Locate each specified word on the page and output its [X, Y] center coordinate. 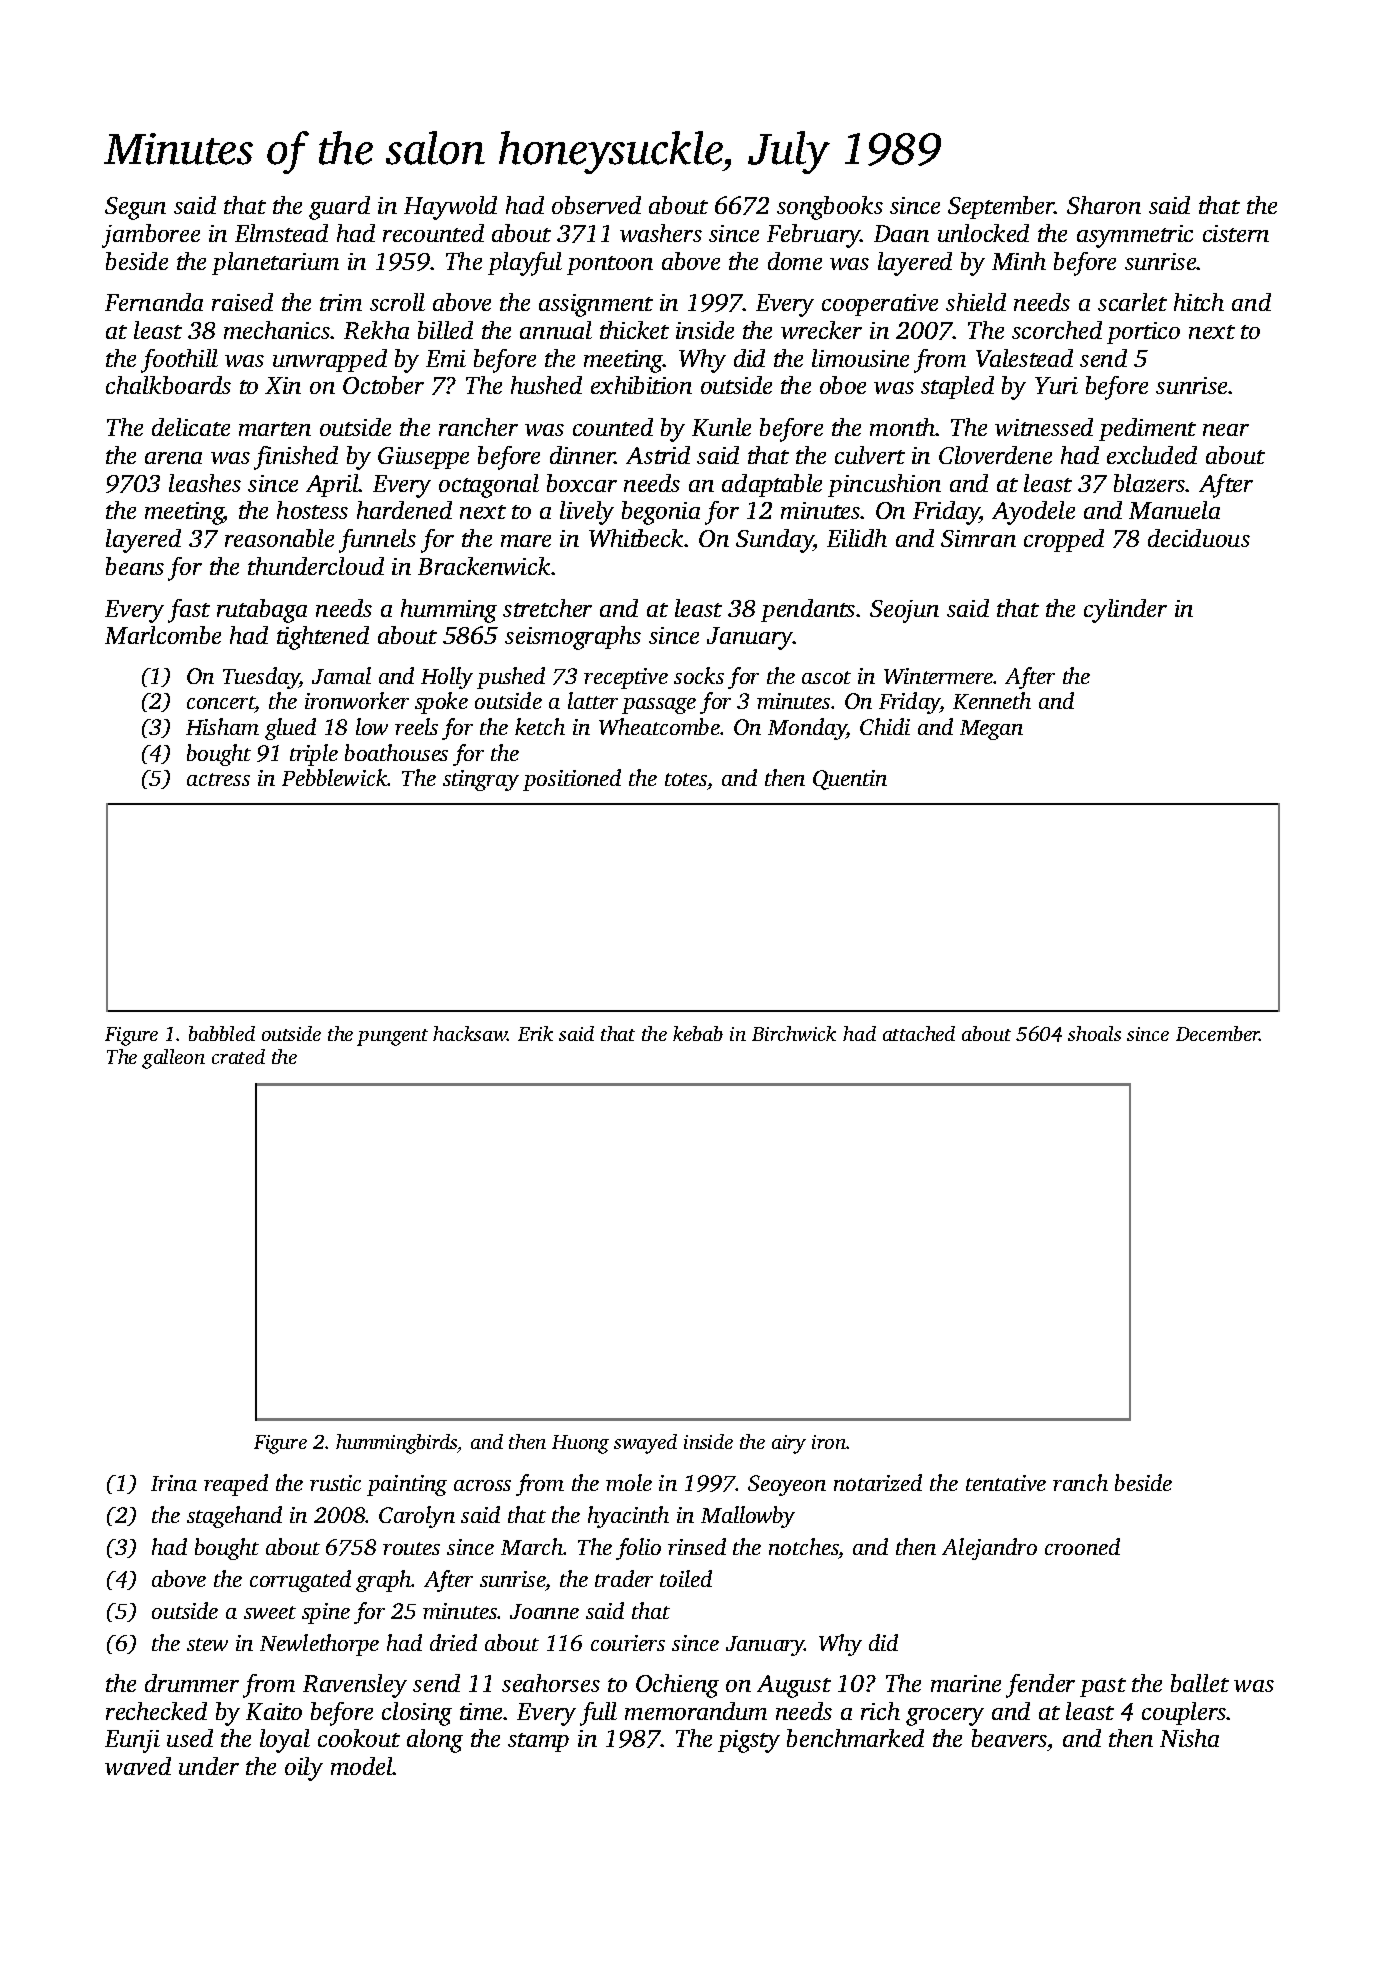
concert [221, 704]
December [1218, 1033]
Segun [135, 208]
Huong [580, 1444]
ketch [540, 726]
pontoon [610, 265]
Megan [991, 730]
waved [138, 1766]
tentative [1006, 1483]
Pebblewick [335, 777]
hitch [1199, 302]
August [794, 1686]
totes [686, 779]
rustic [335, 1483]
